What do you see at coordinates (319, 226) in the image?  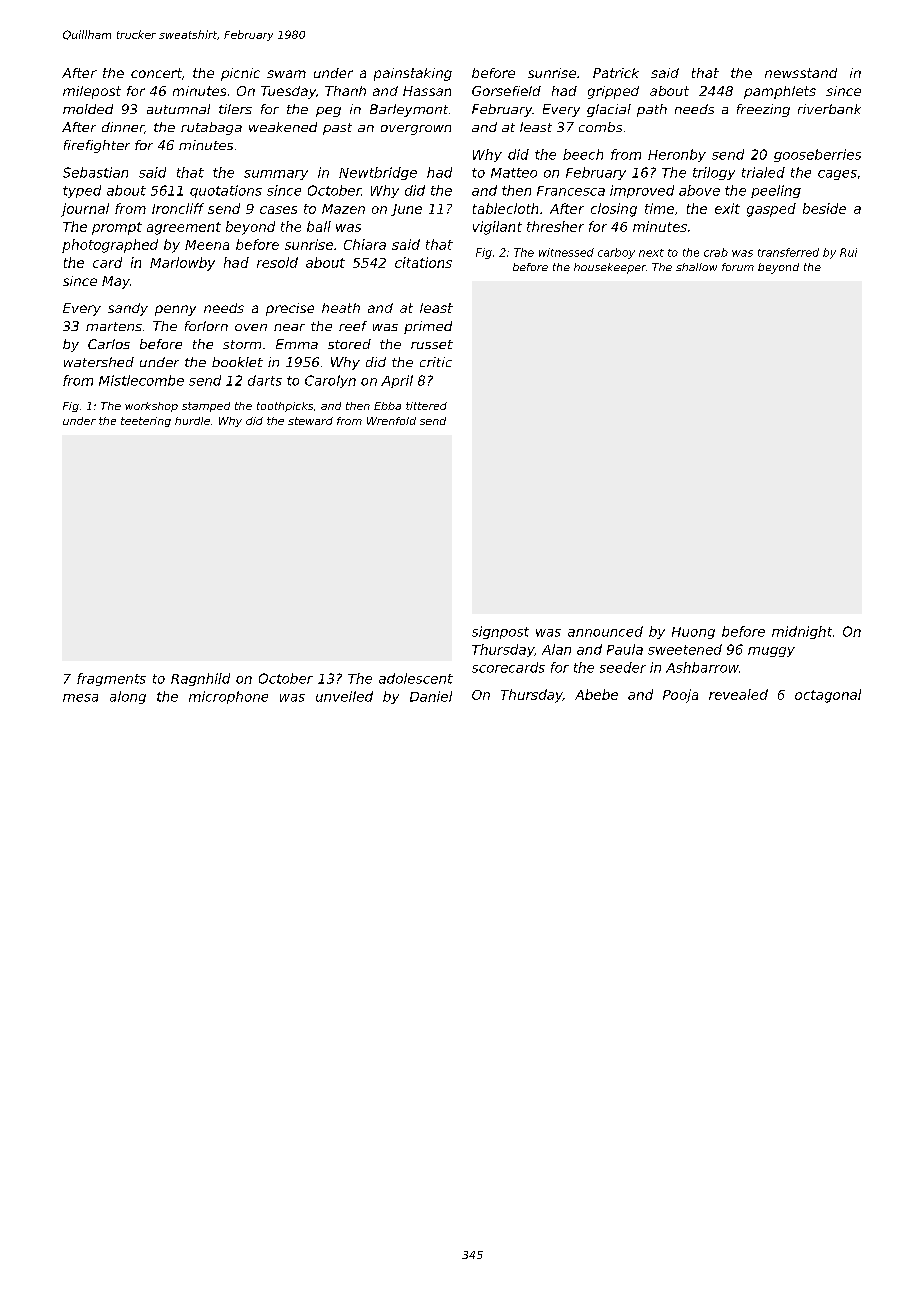 I see `ball` at bounding box center [319, 226].
